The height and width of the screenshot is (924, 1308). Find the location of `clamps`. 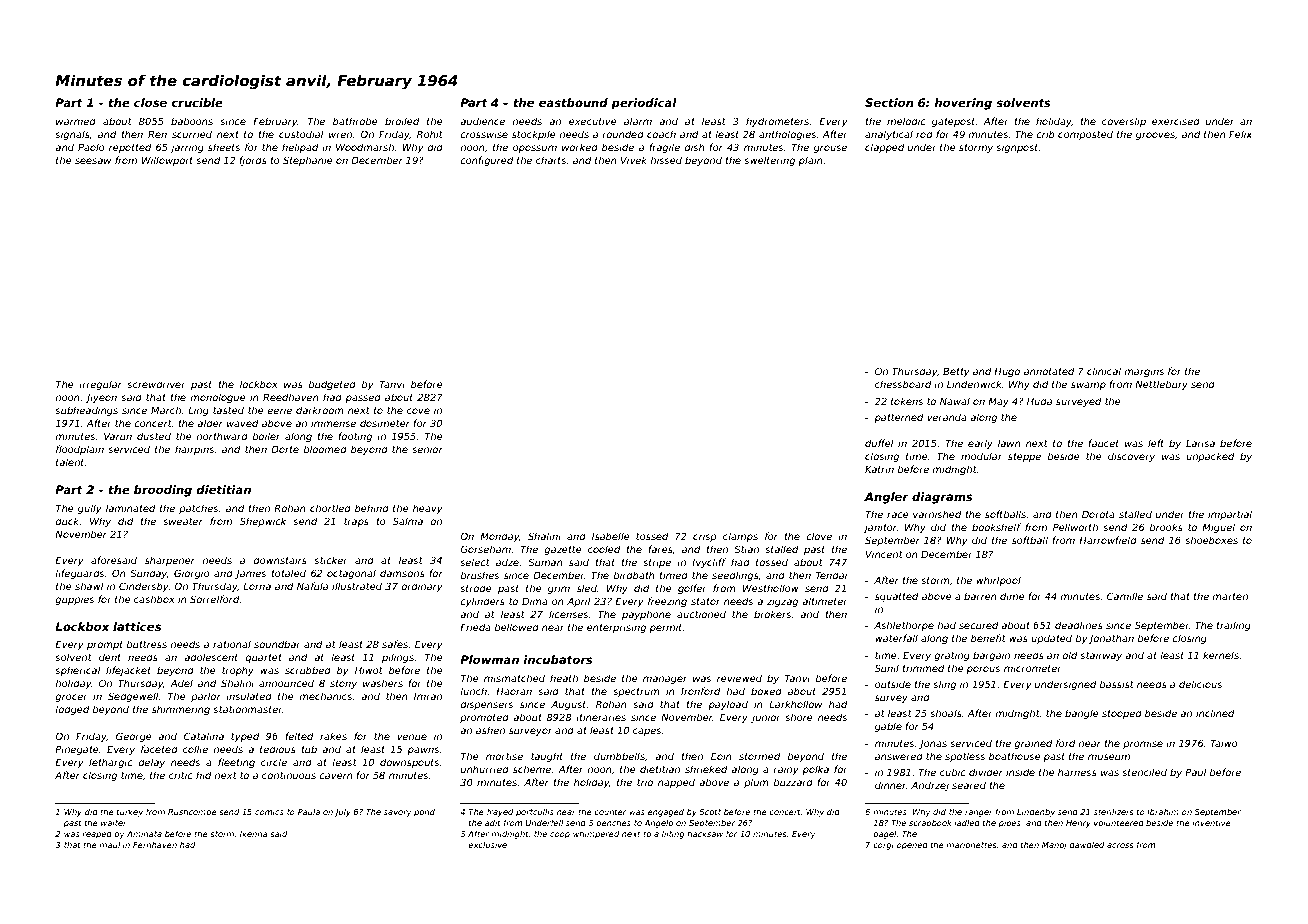

clamps is located at coordinates (740, 537).
